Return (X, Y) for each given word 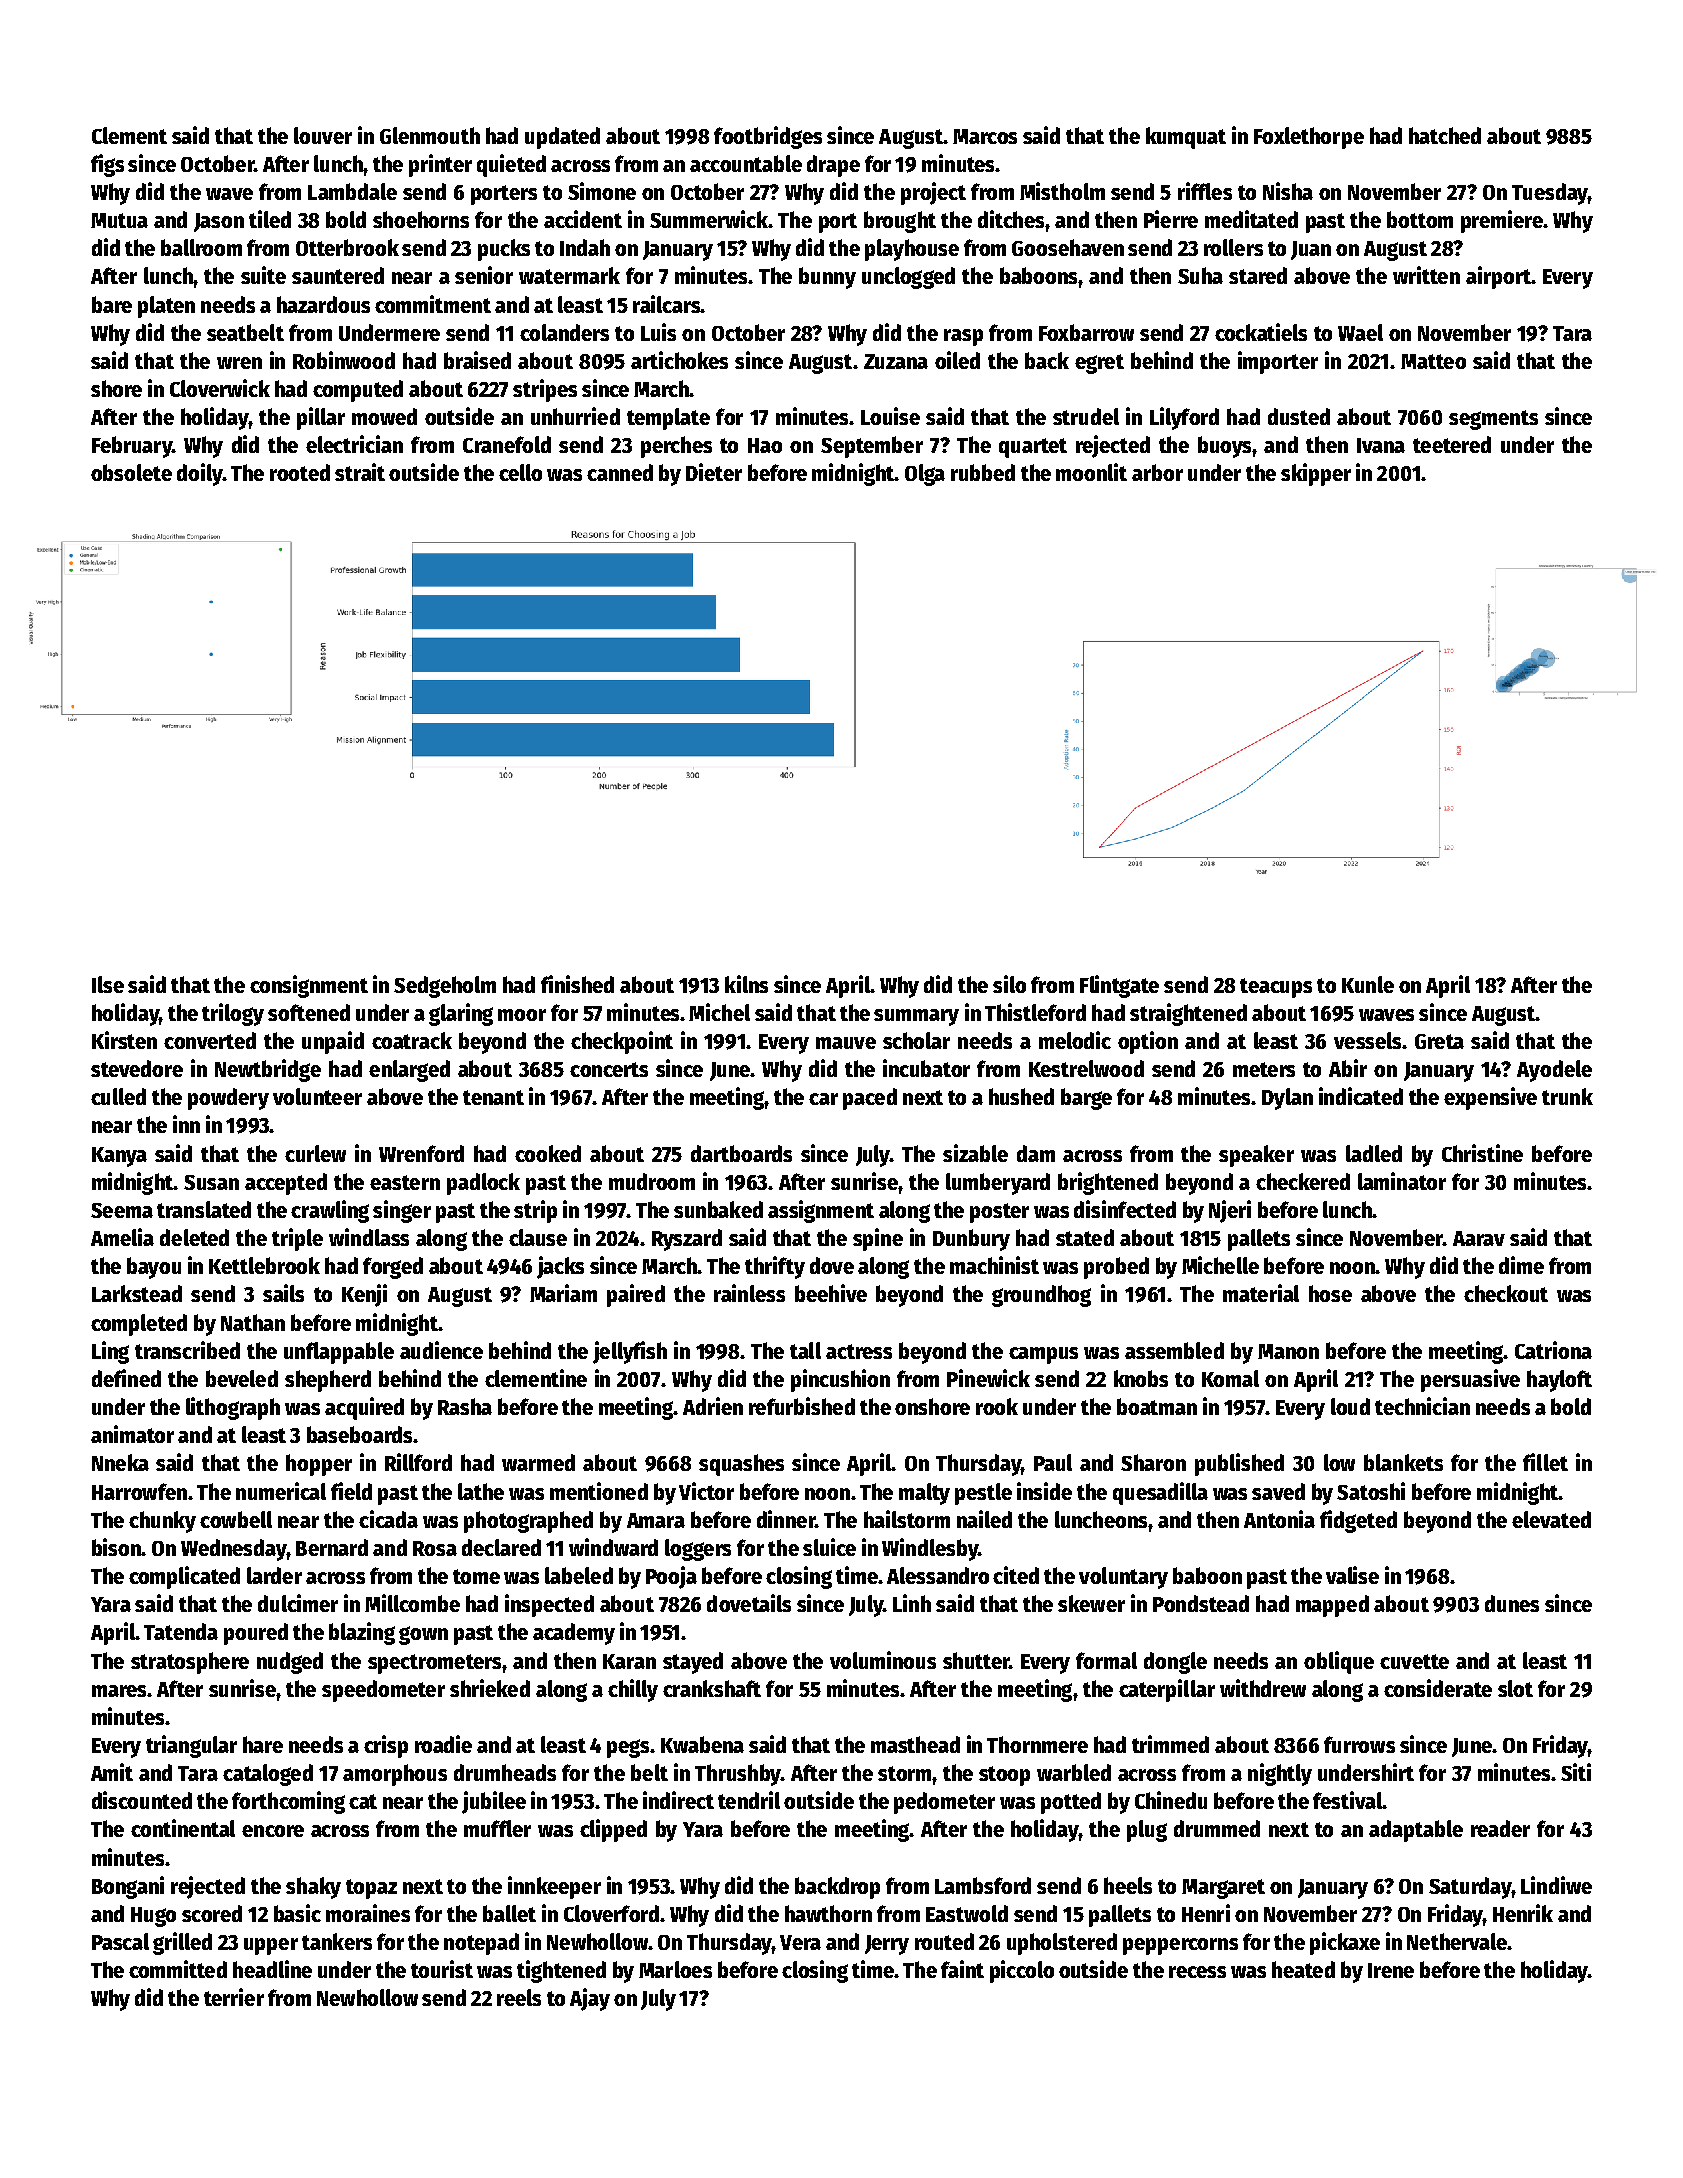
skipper (1316, 474)
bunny (827, 278)
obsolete (131, 472)
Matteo (1433, 361)
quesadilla (1160, 1493)
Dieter (714, 472)
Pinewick (988, 1378)
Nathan (253, 1322)
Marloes (675, 1969)
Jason (219, 222)
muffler (497, 1828)
